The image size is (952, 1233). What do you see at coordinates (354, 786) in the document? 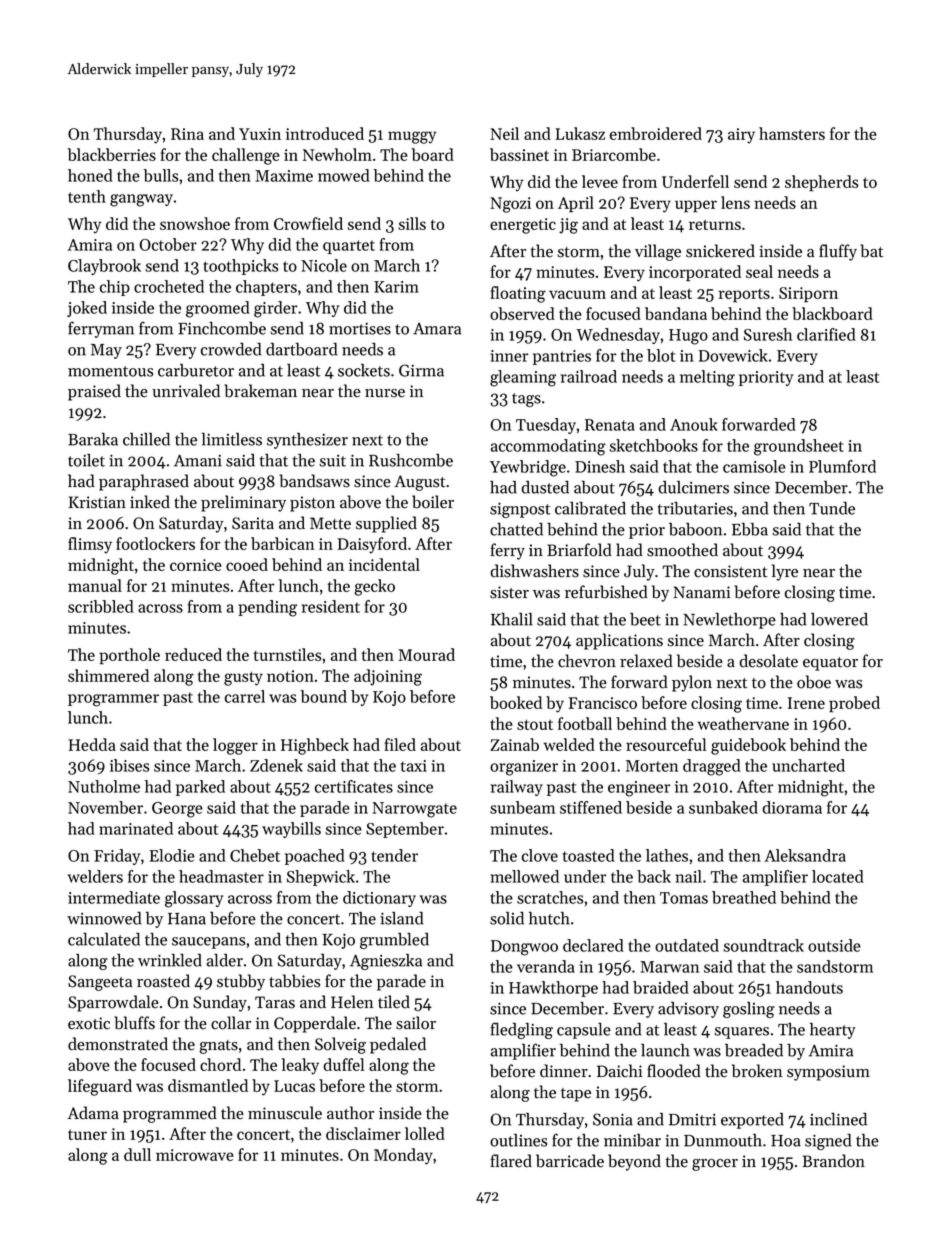
I see `certificates` at bounding box center [354, 786].
